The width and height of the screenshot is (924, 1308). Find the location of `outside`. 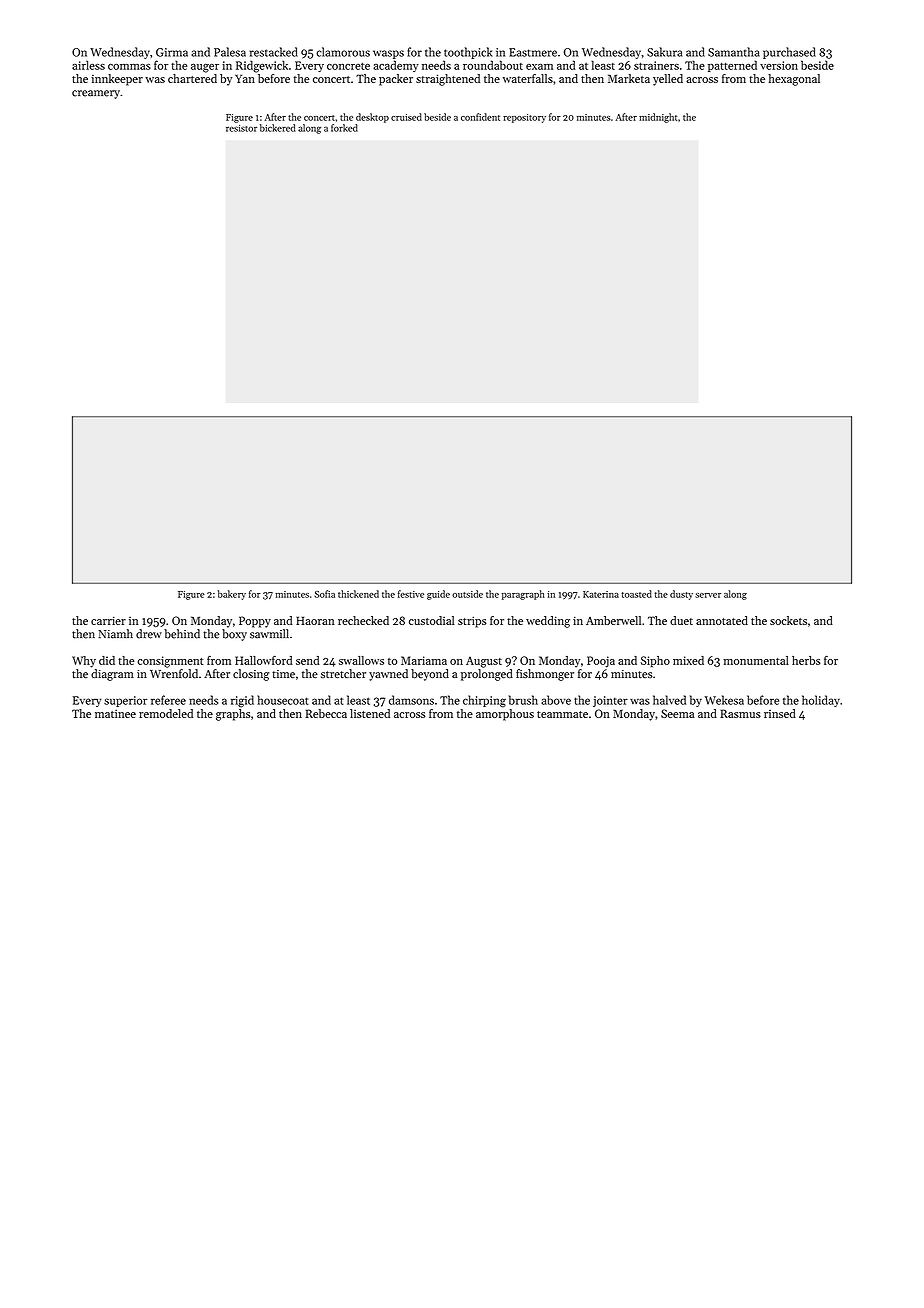

outside is located at coordinates (467, 594).
